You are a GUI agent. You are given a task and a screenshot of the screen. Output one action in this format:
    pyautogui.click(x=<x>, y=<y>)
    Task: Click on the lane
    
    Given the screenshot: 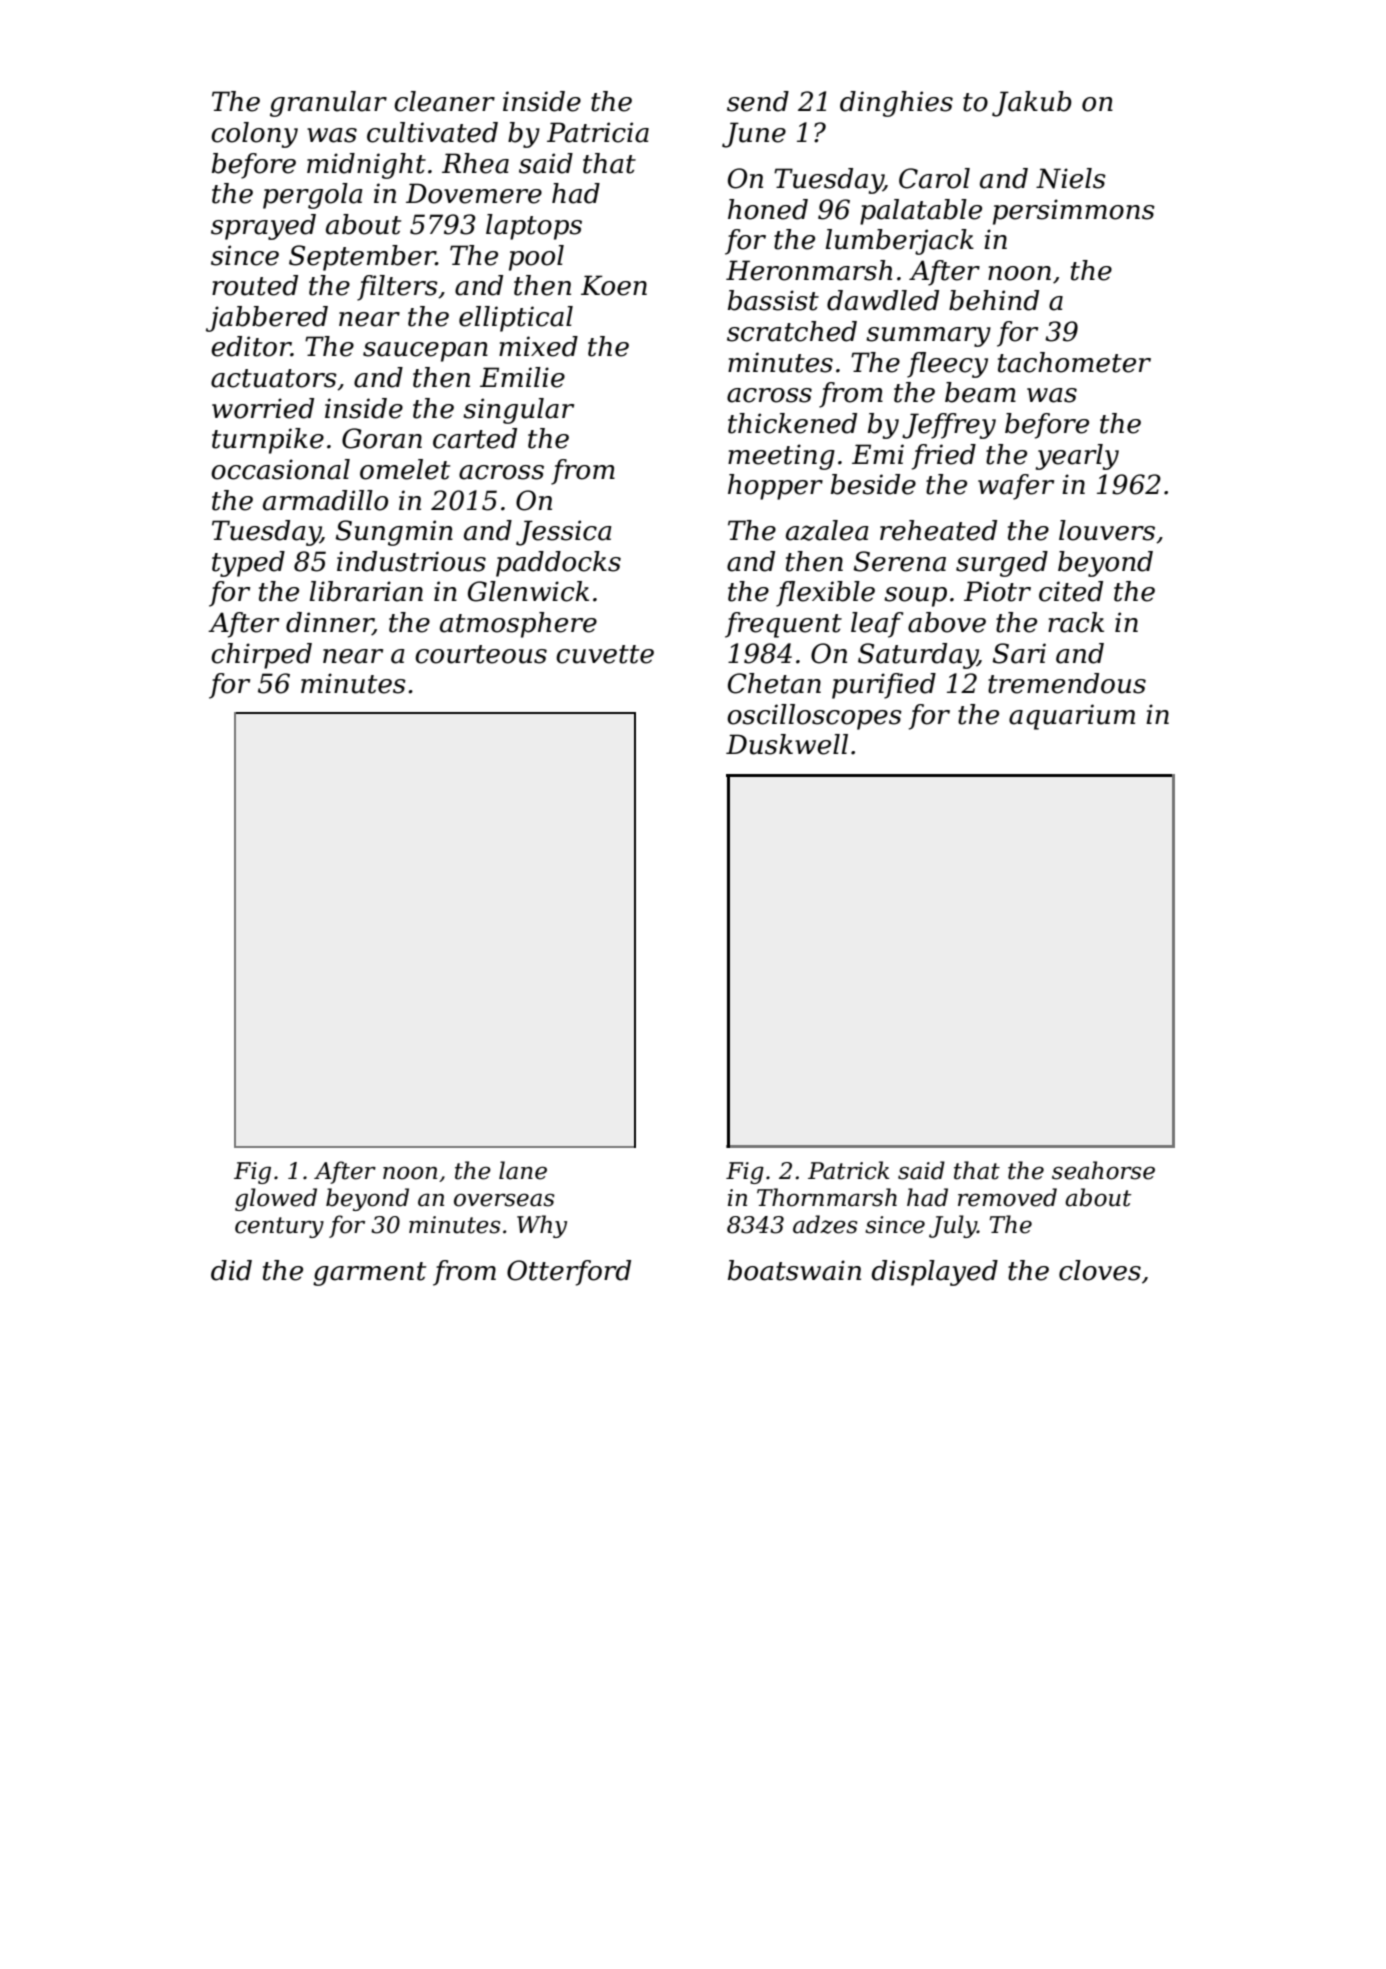 What is the action you would take?
    pyautogui.click(x=523, y=1170)
